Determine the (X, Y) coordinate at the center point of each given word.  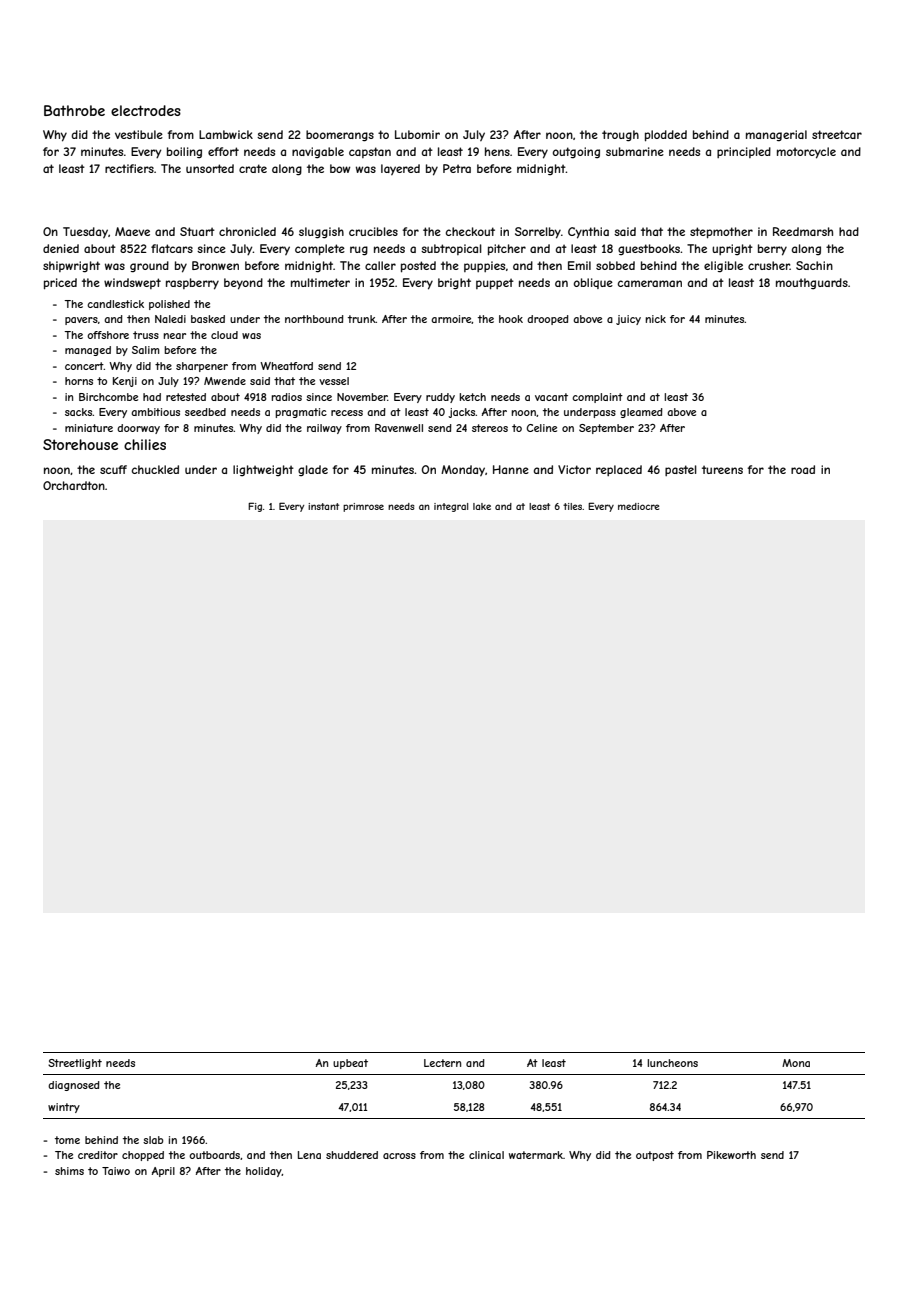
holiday (264, 1172)
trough (620, 136)
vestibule (139, 134)
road (803, 469)
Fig (255, 507)
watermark (536, 1155)
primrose (363, 507)
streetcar (837, 134)
